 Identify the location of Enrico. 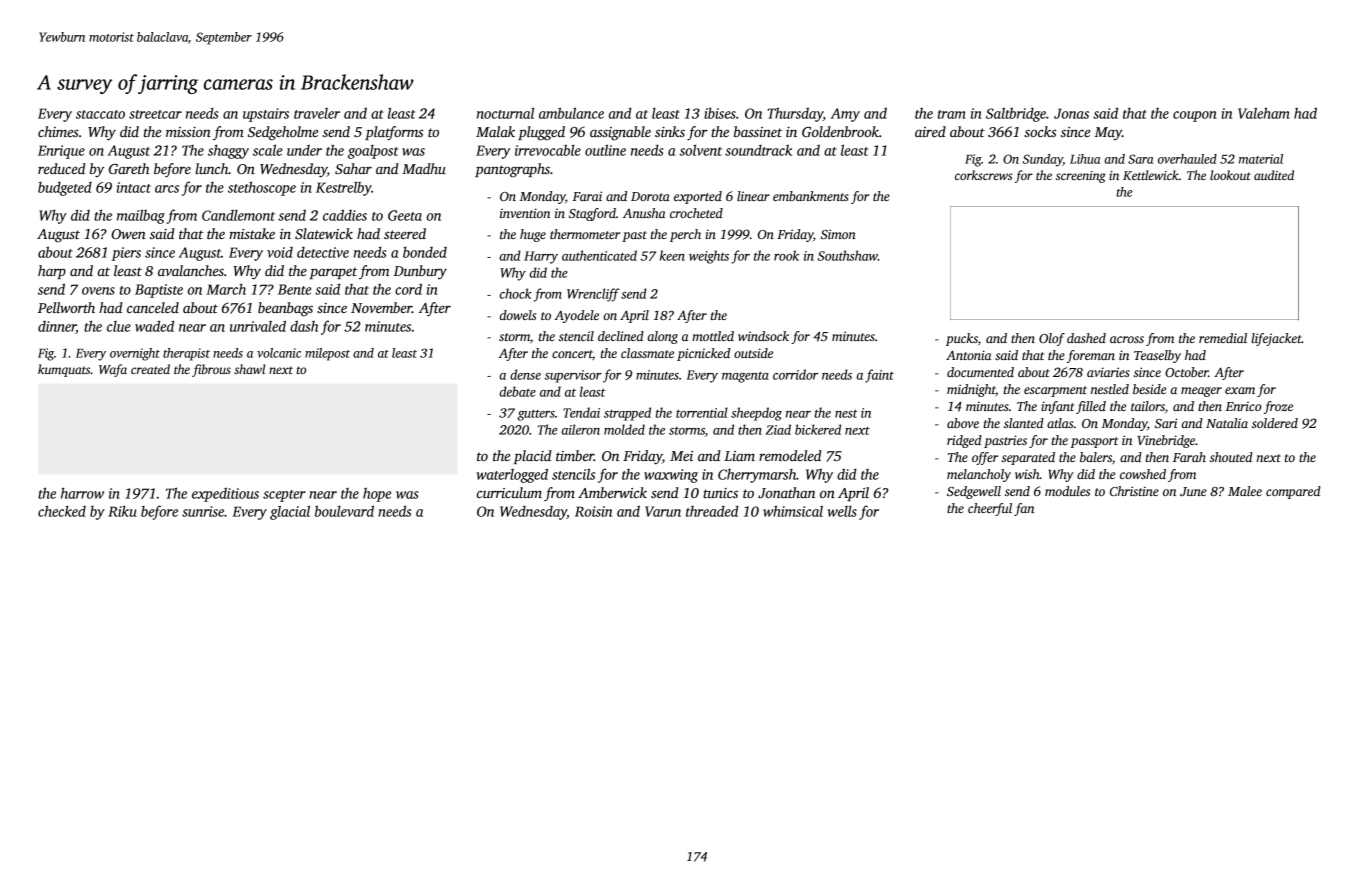
(1243, 406).
